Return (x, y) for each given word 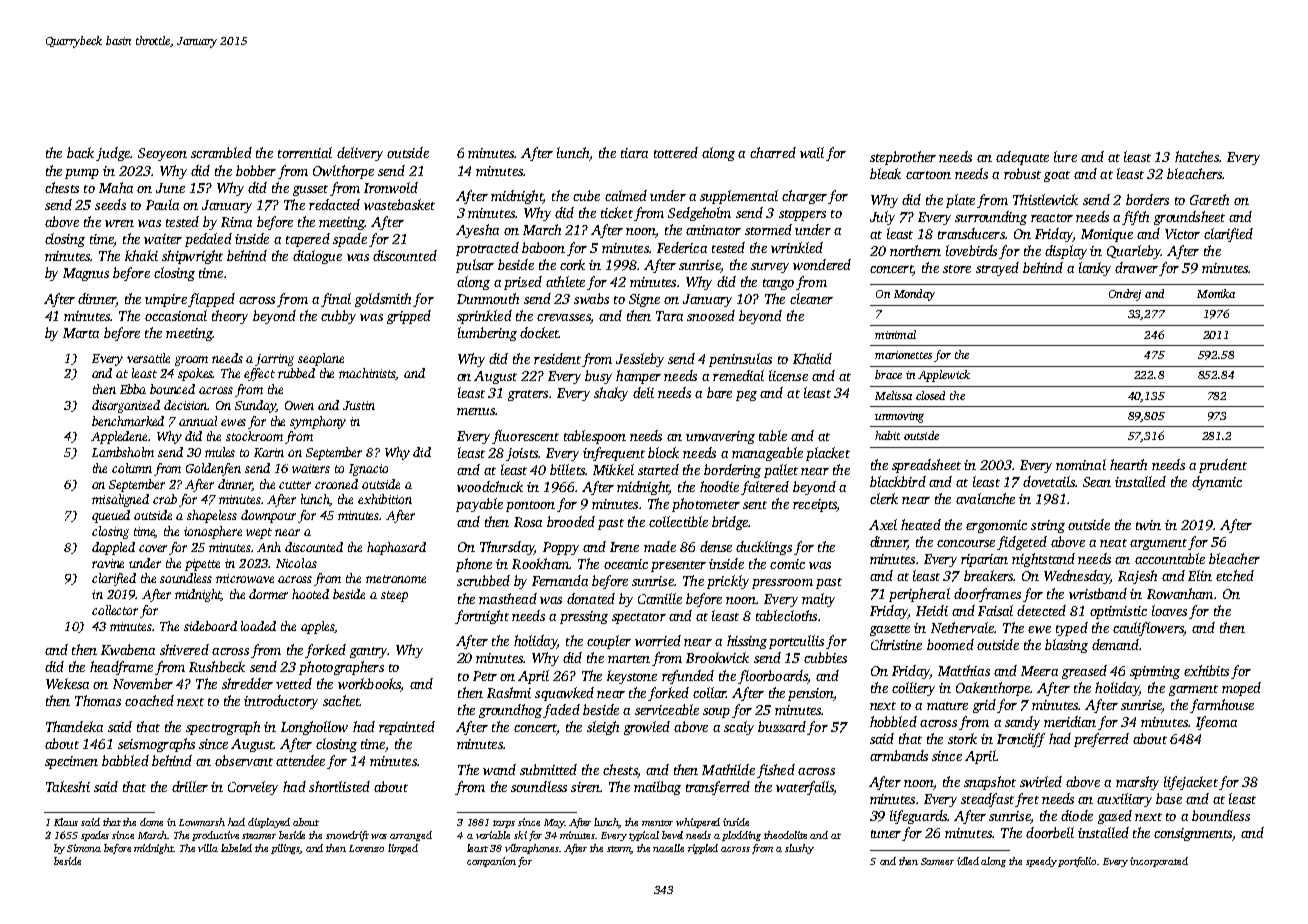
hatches (1197, 156)
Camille (660, 598)
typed (1072, 629)
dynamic (1217, 483)
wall (812, 152)
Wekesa (67, 683)
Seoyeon (162, 154)
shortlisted (339, 786)
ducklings (764, 548)
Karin (269, 452)
